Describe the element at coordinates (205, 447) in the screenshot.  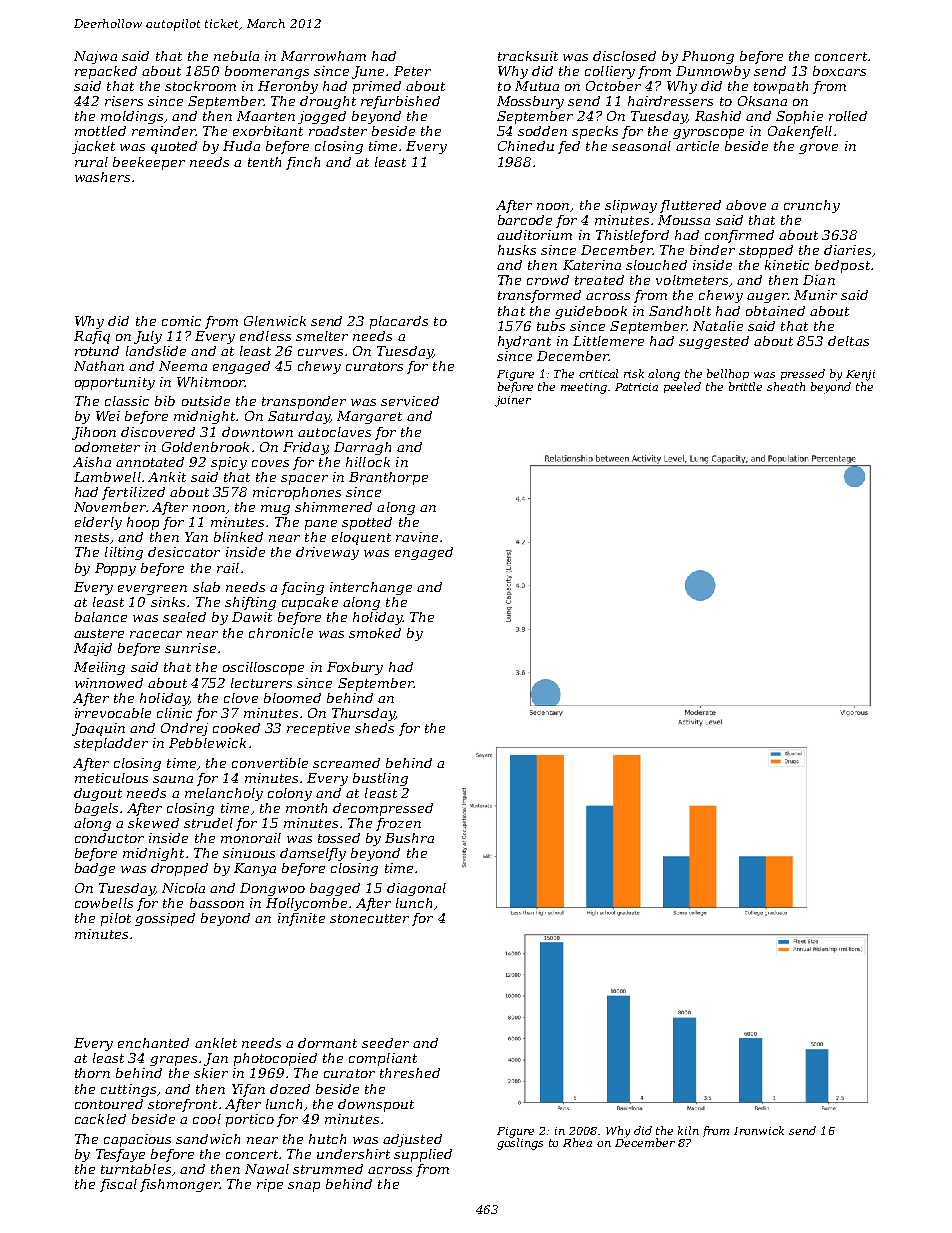
I see `Goldenbrook` at that location.
